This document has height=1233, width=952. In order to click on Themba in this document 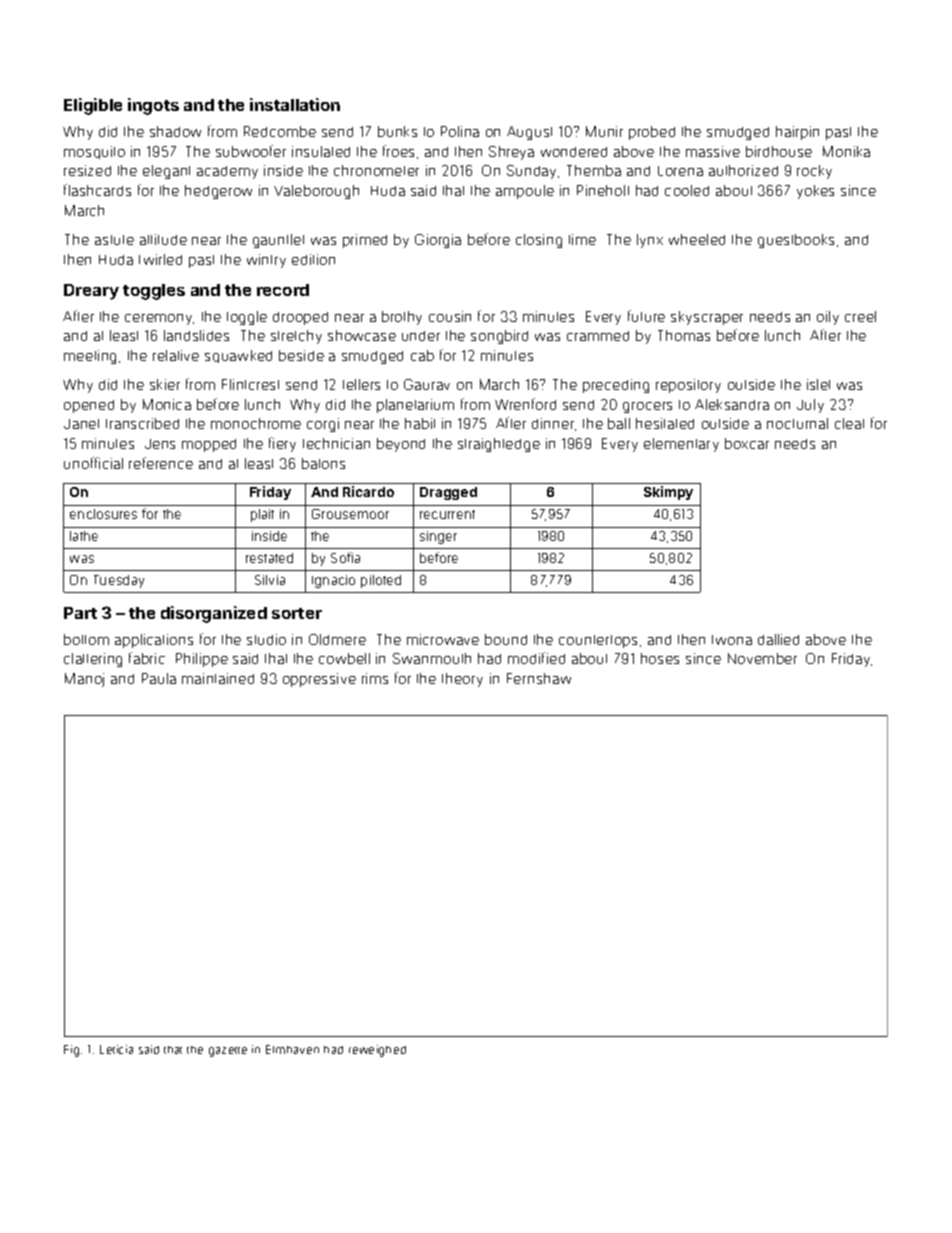, I will do `click(594, 170)`.
